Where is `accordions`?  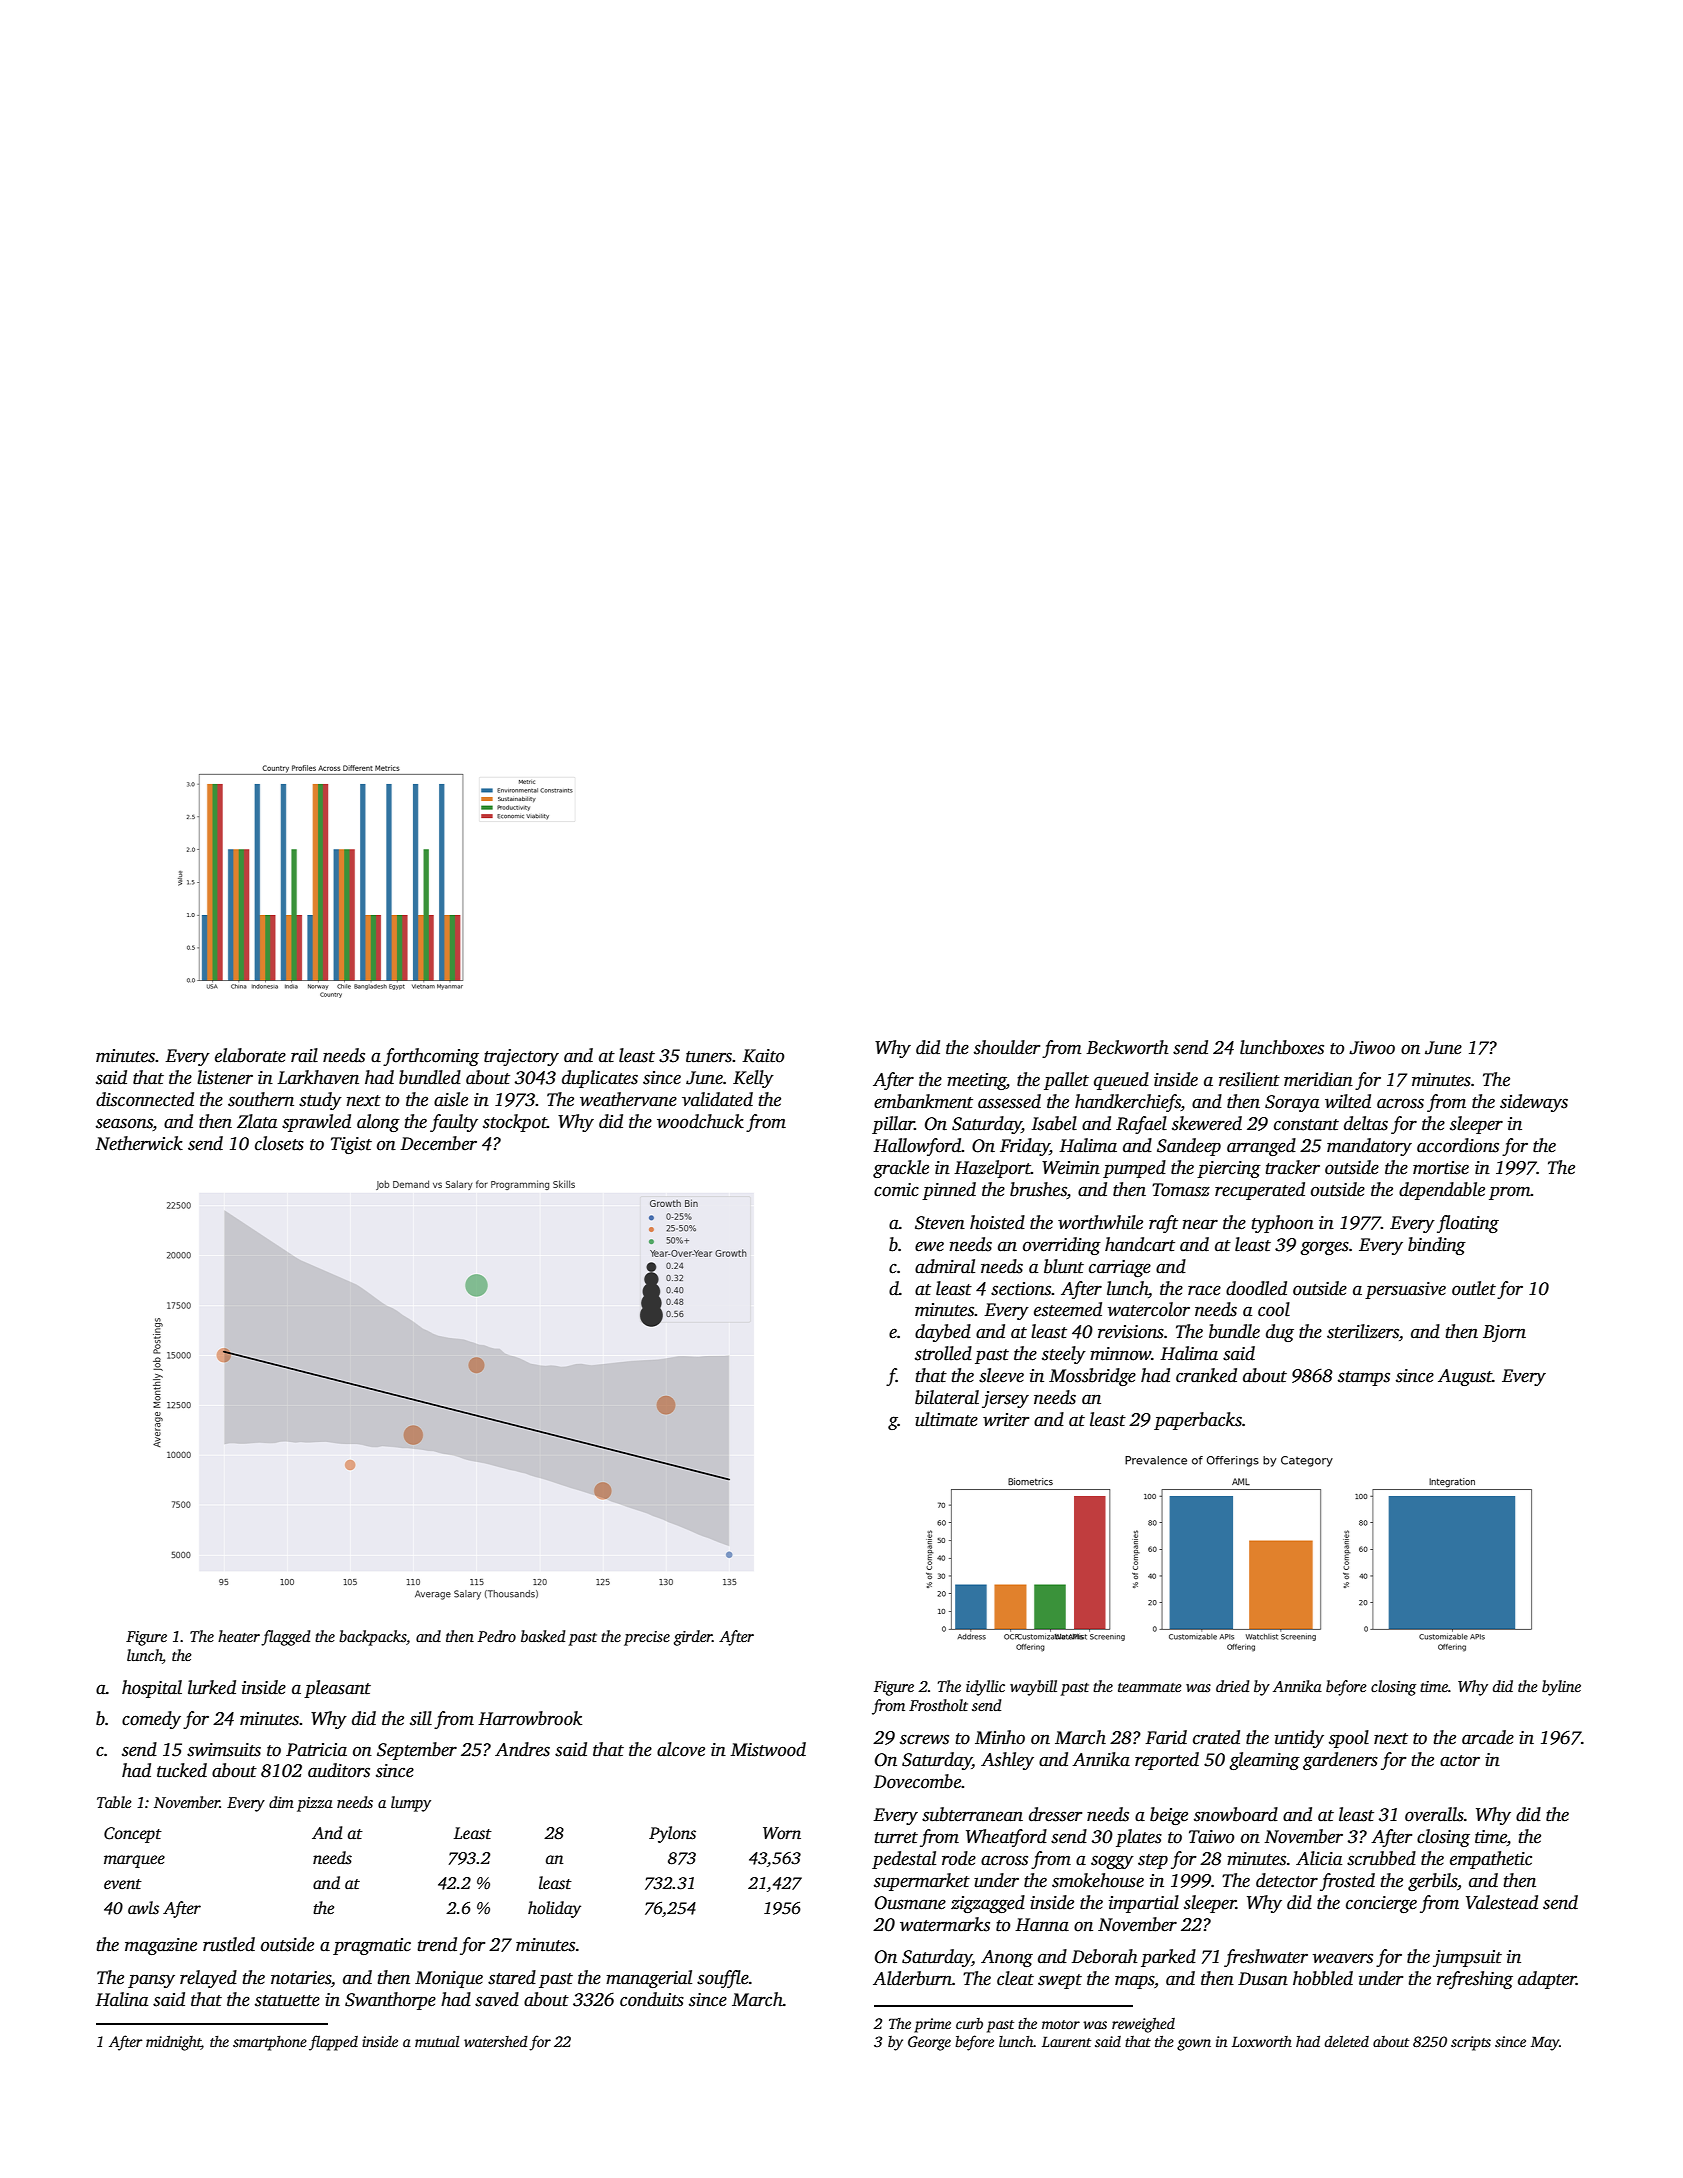
accordions is located at coordinates (1458, 1145).
